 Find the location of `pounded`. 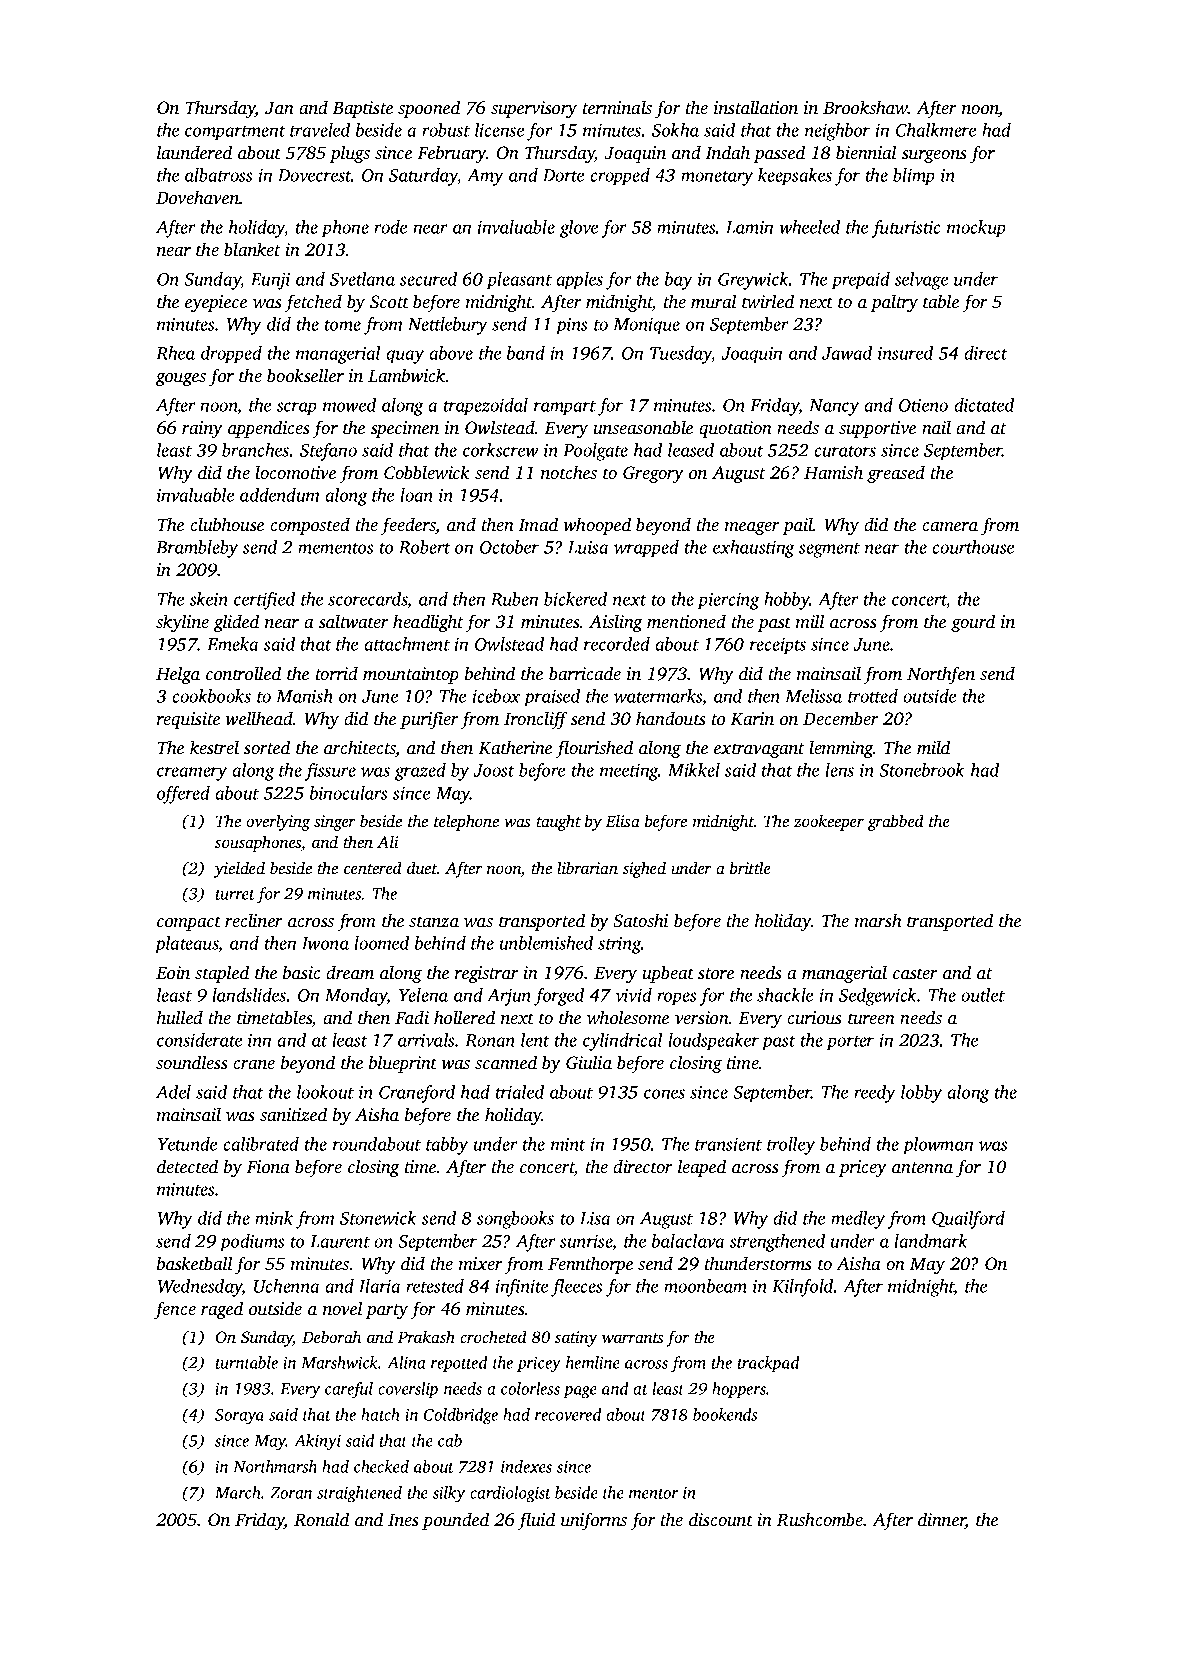

pounded is located at coordinates (455, 1521).
